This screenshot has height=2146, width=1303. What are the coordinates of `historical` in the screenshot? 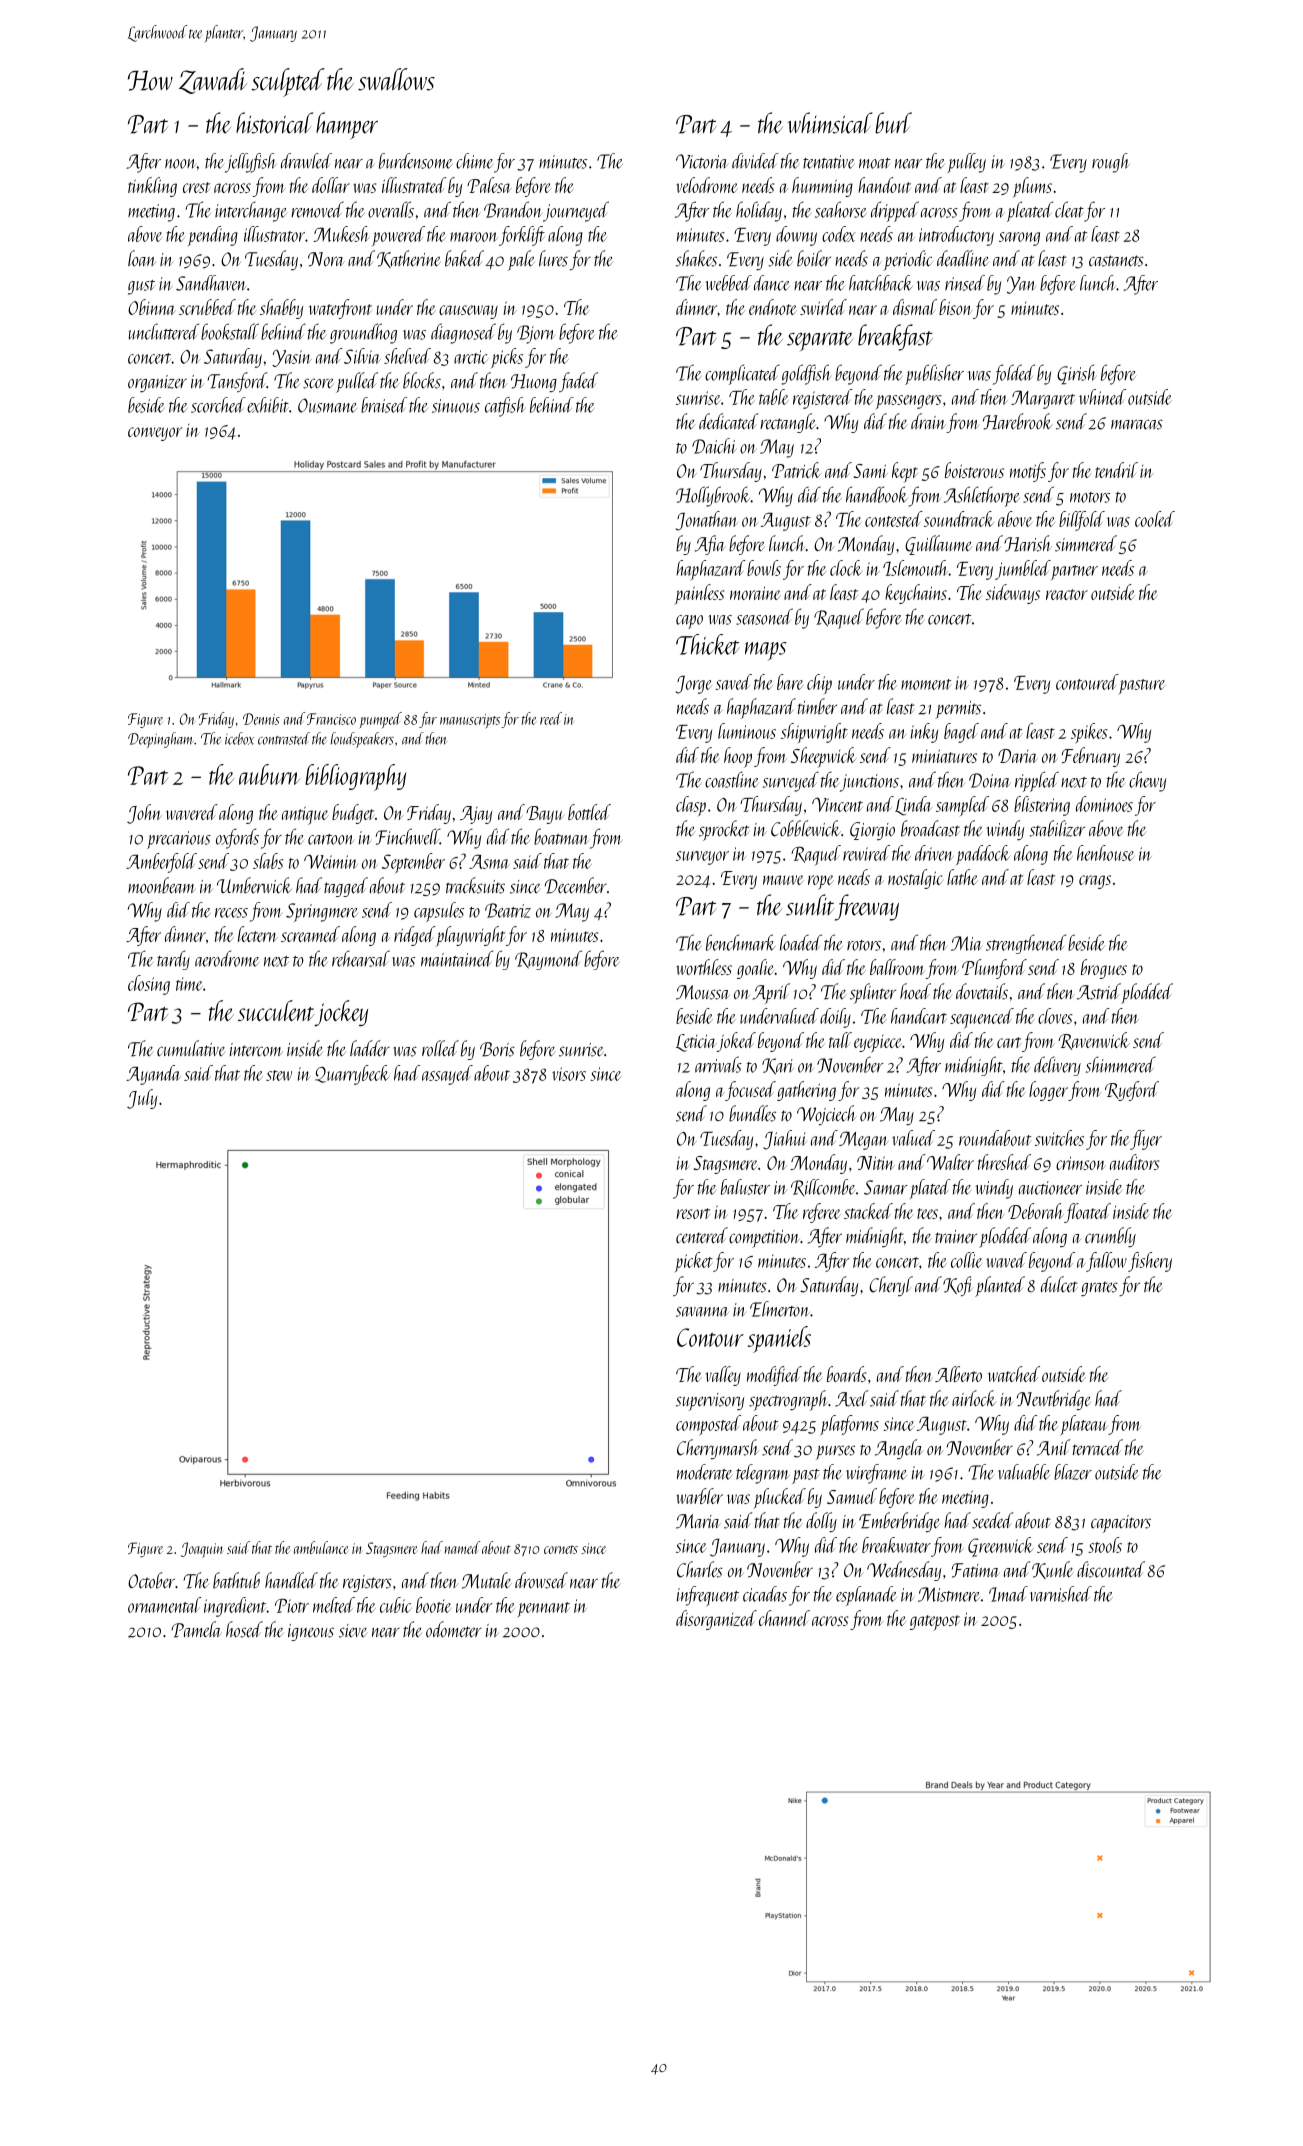 It's located at (274, 123).
